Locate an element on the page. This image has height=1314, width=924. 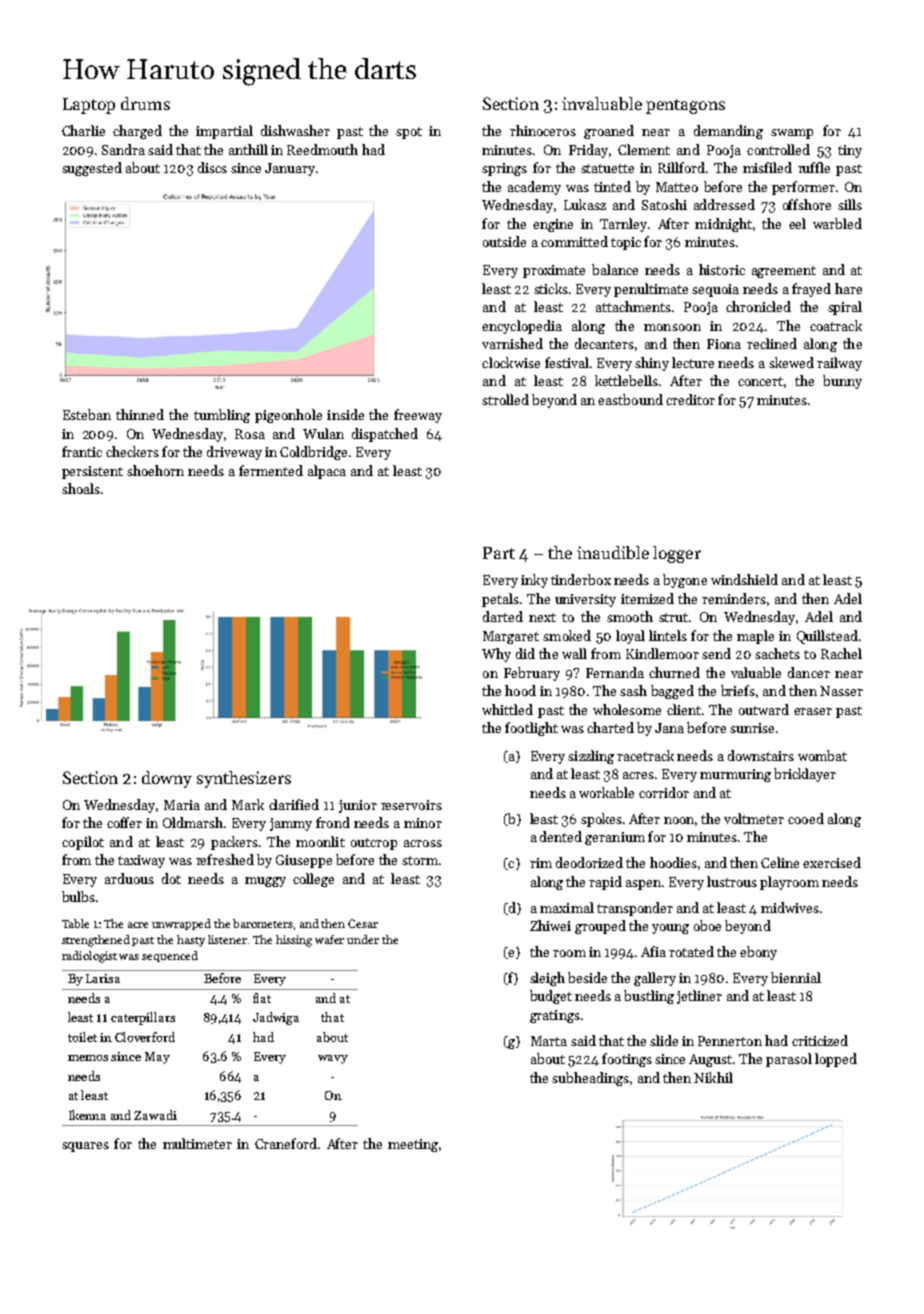
tumbling is located at coordinates (222, 416).
